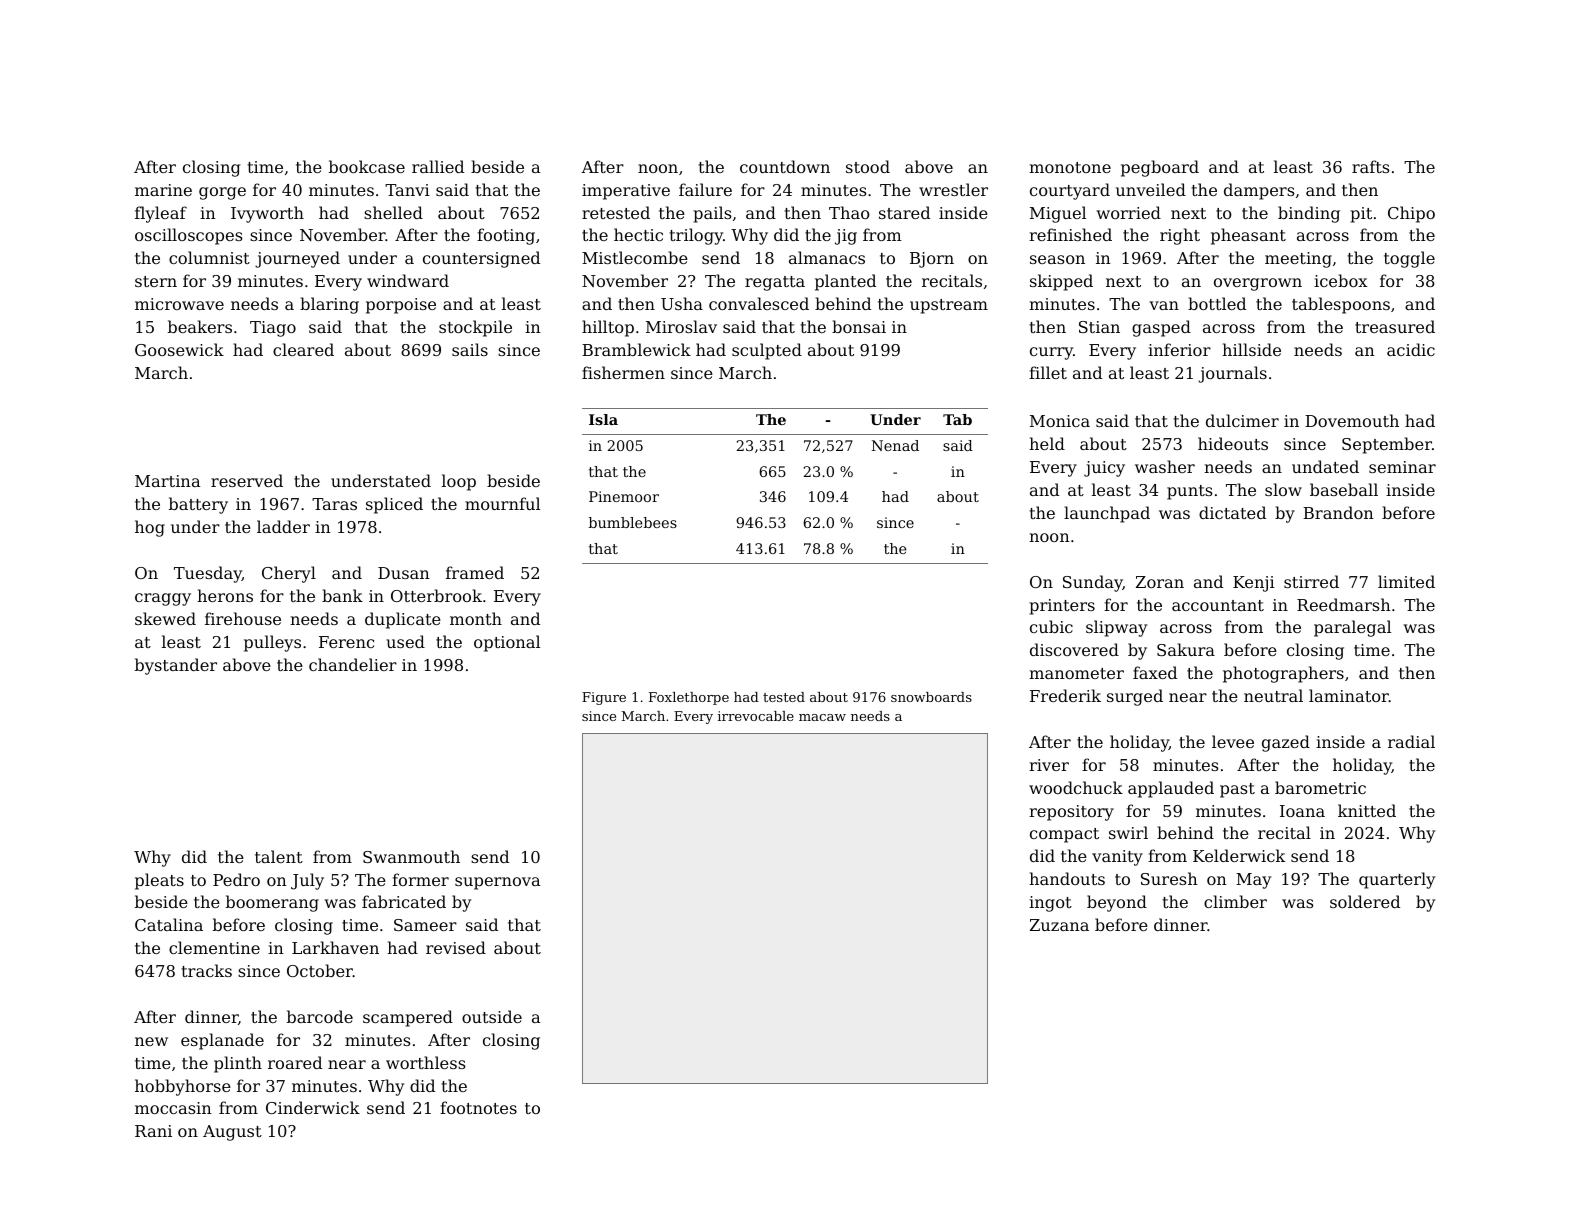  What do you see at coordinates (1060, 421) in the document?
I see `Monica` at bounding box center [1060, 421].
